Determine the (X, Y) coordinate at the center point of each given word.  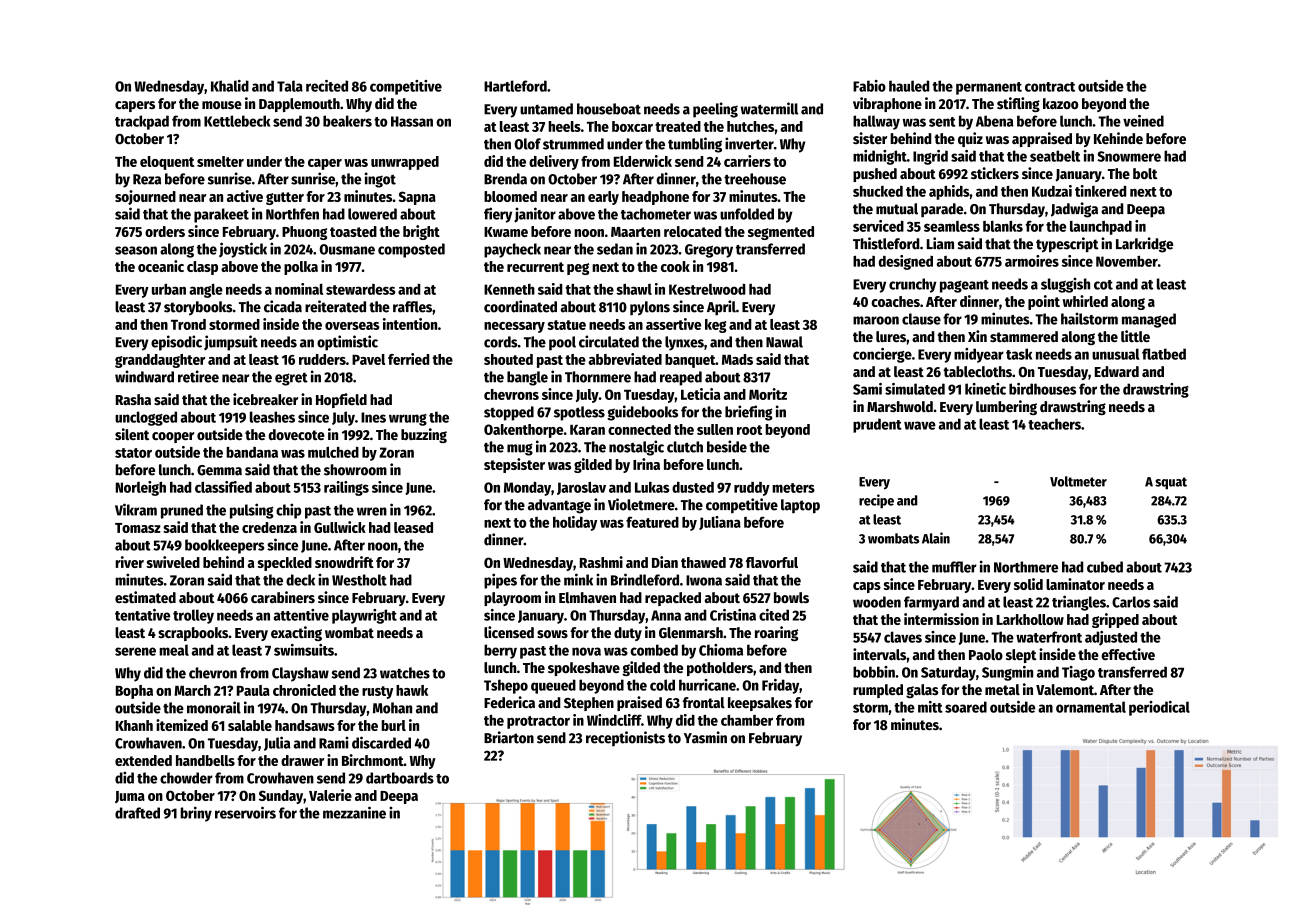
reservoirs (245, 812)
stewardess (361, 289)
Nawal (784, 342)
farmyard (931, 603)
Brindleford (645, 579)
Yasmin (705, 737)
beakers (347, 121)
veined (1143, 121)
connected (639, 429)
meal (174, 650)
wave (920, 425)
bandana (252, 452)
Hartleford (515, 86)
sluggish (1065, 285)
